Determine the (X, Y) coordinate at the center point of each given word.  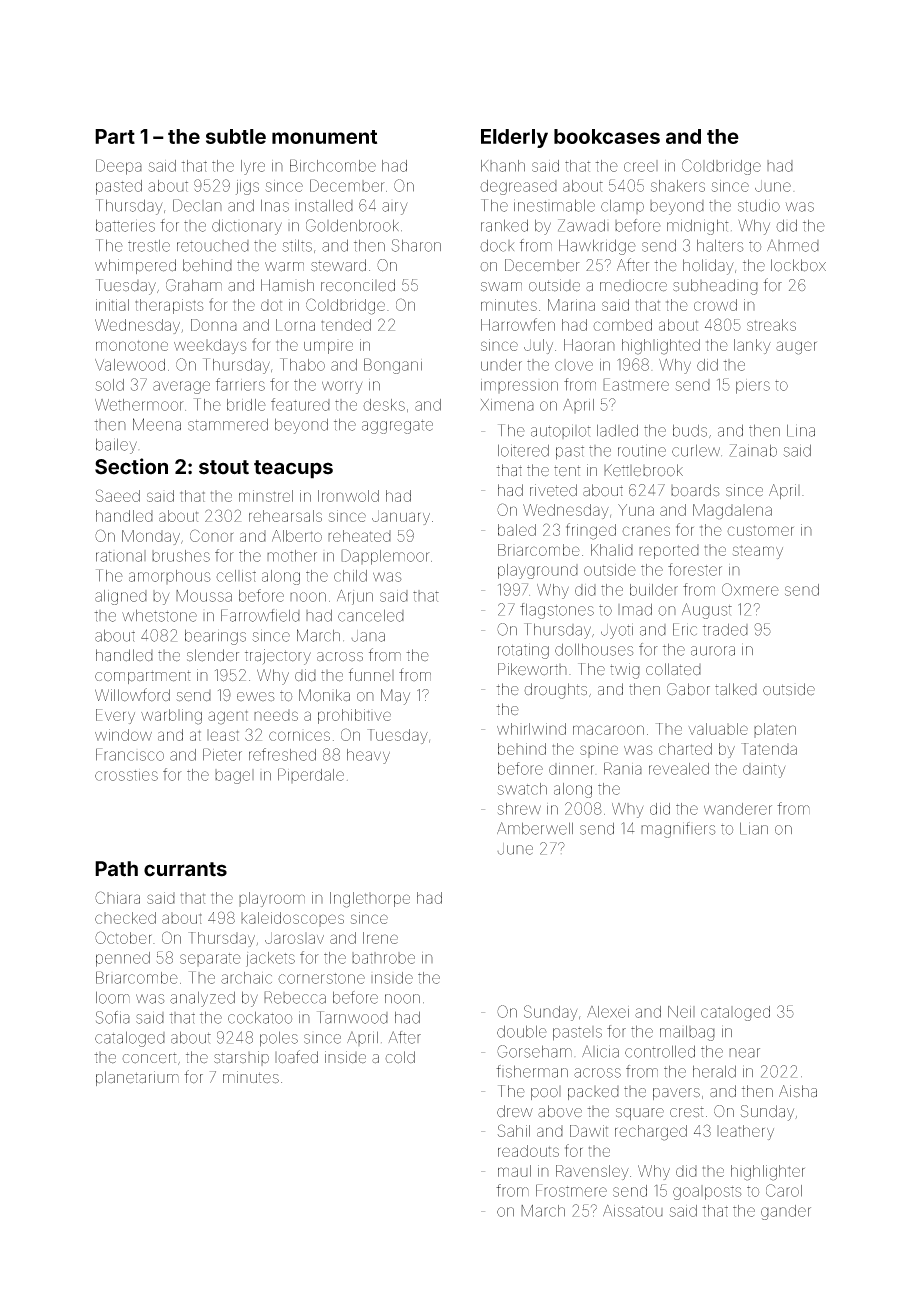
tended (346, 325)
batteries (125, 225)
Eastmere (636, 384)
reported (669, 551)
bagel (234, 776)
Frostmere (571, 1190)
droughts (555, 691)
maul (514, 1171)
